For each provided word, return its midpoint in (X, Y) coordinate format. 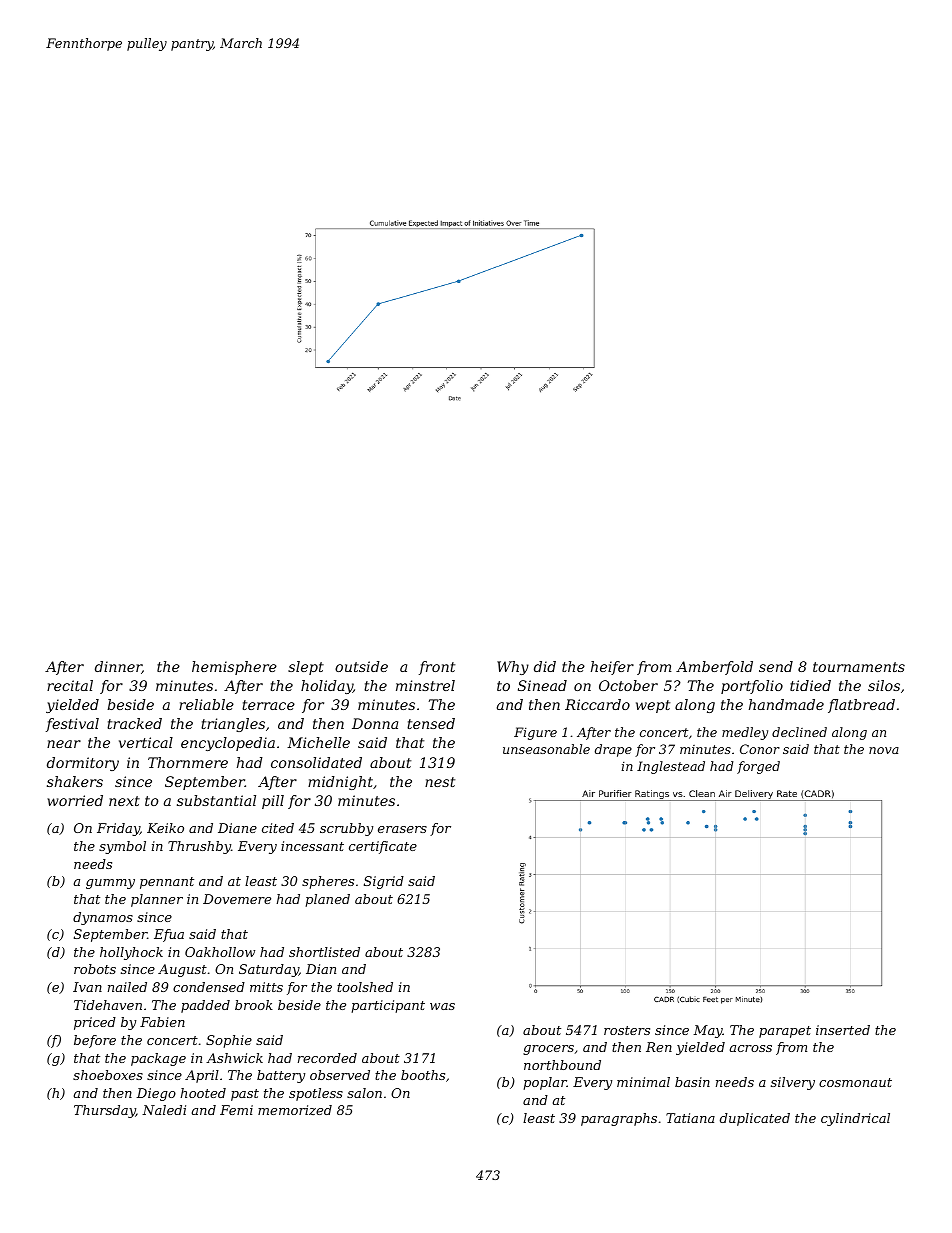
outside (361, 666)
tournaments (859, 667)
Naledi (164, 1110)
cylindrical (855, 1119)
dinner (118, 667)
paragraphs (619, 1119)
